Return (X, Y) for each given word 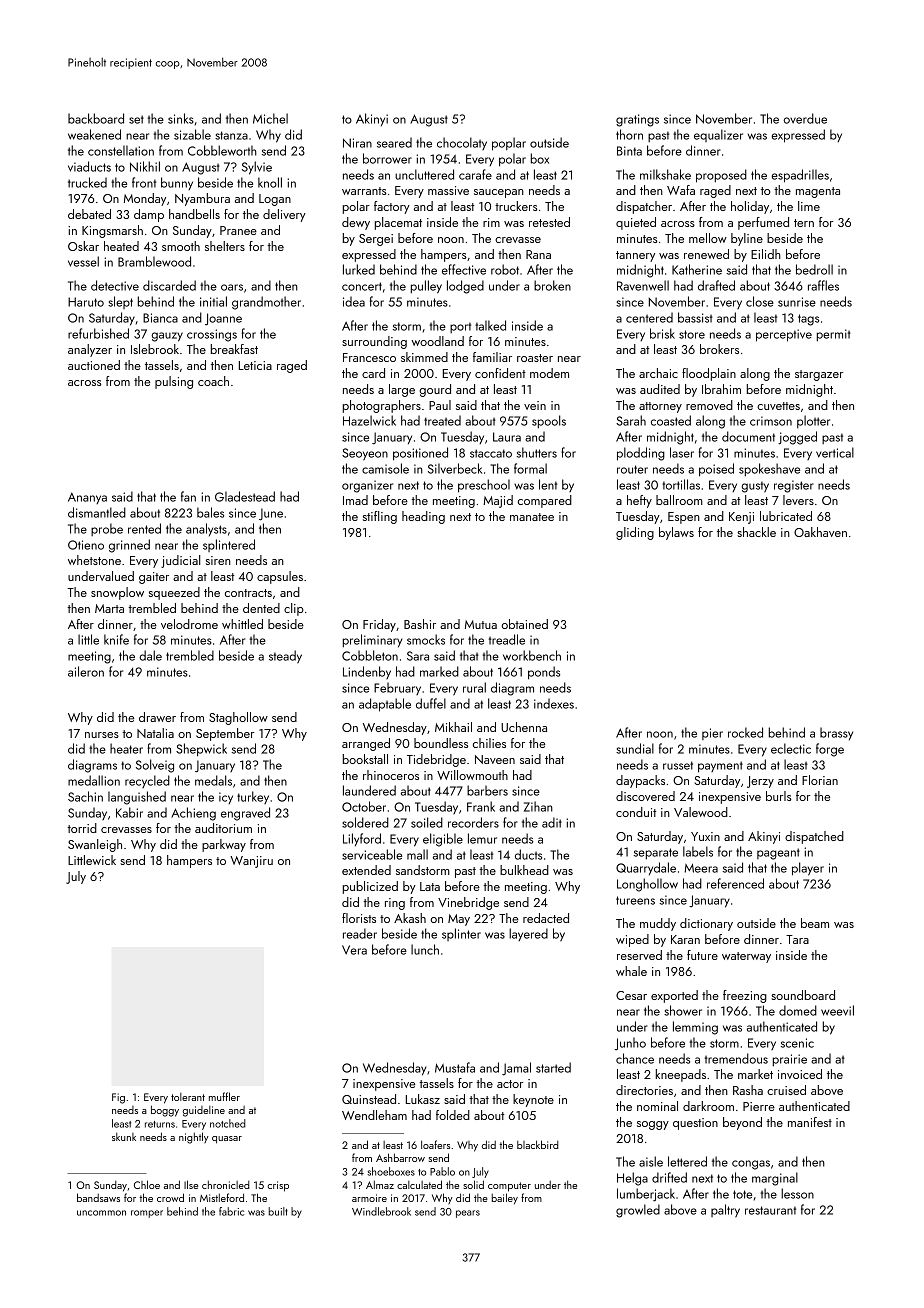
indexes (554, 703)
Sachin (85, 796)
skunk (124, 1137)
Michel (270, 118)
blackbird (538, 1144)
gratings (637, 120)
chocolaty (462, 143)
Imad (355, 500)
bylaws (676, 533)
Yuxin (705, 836)
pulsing (174, 382)
